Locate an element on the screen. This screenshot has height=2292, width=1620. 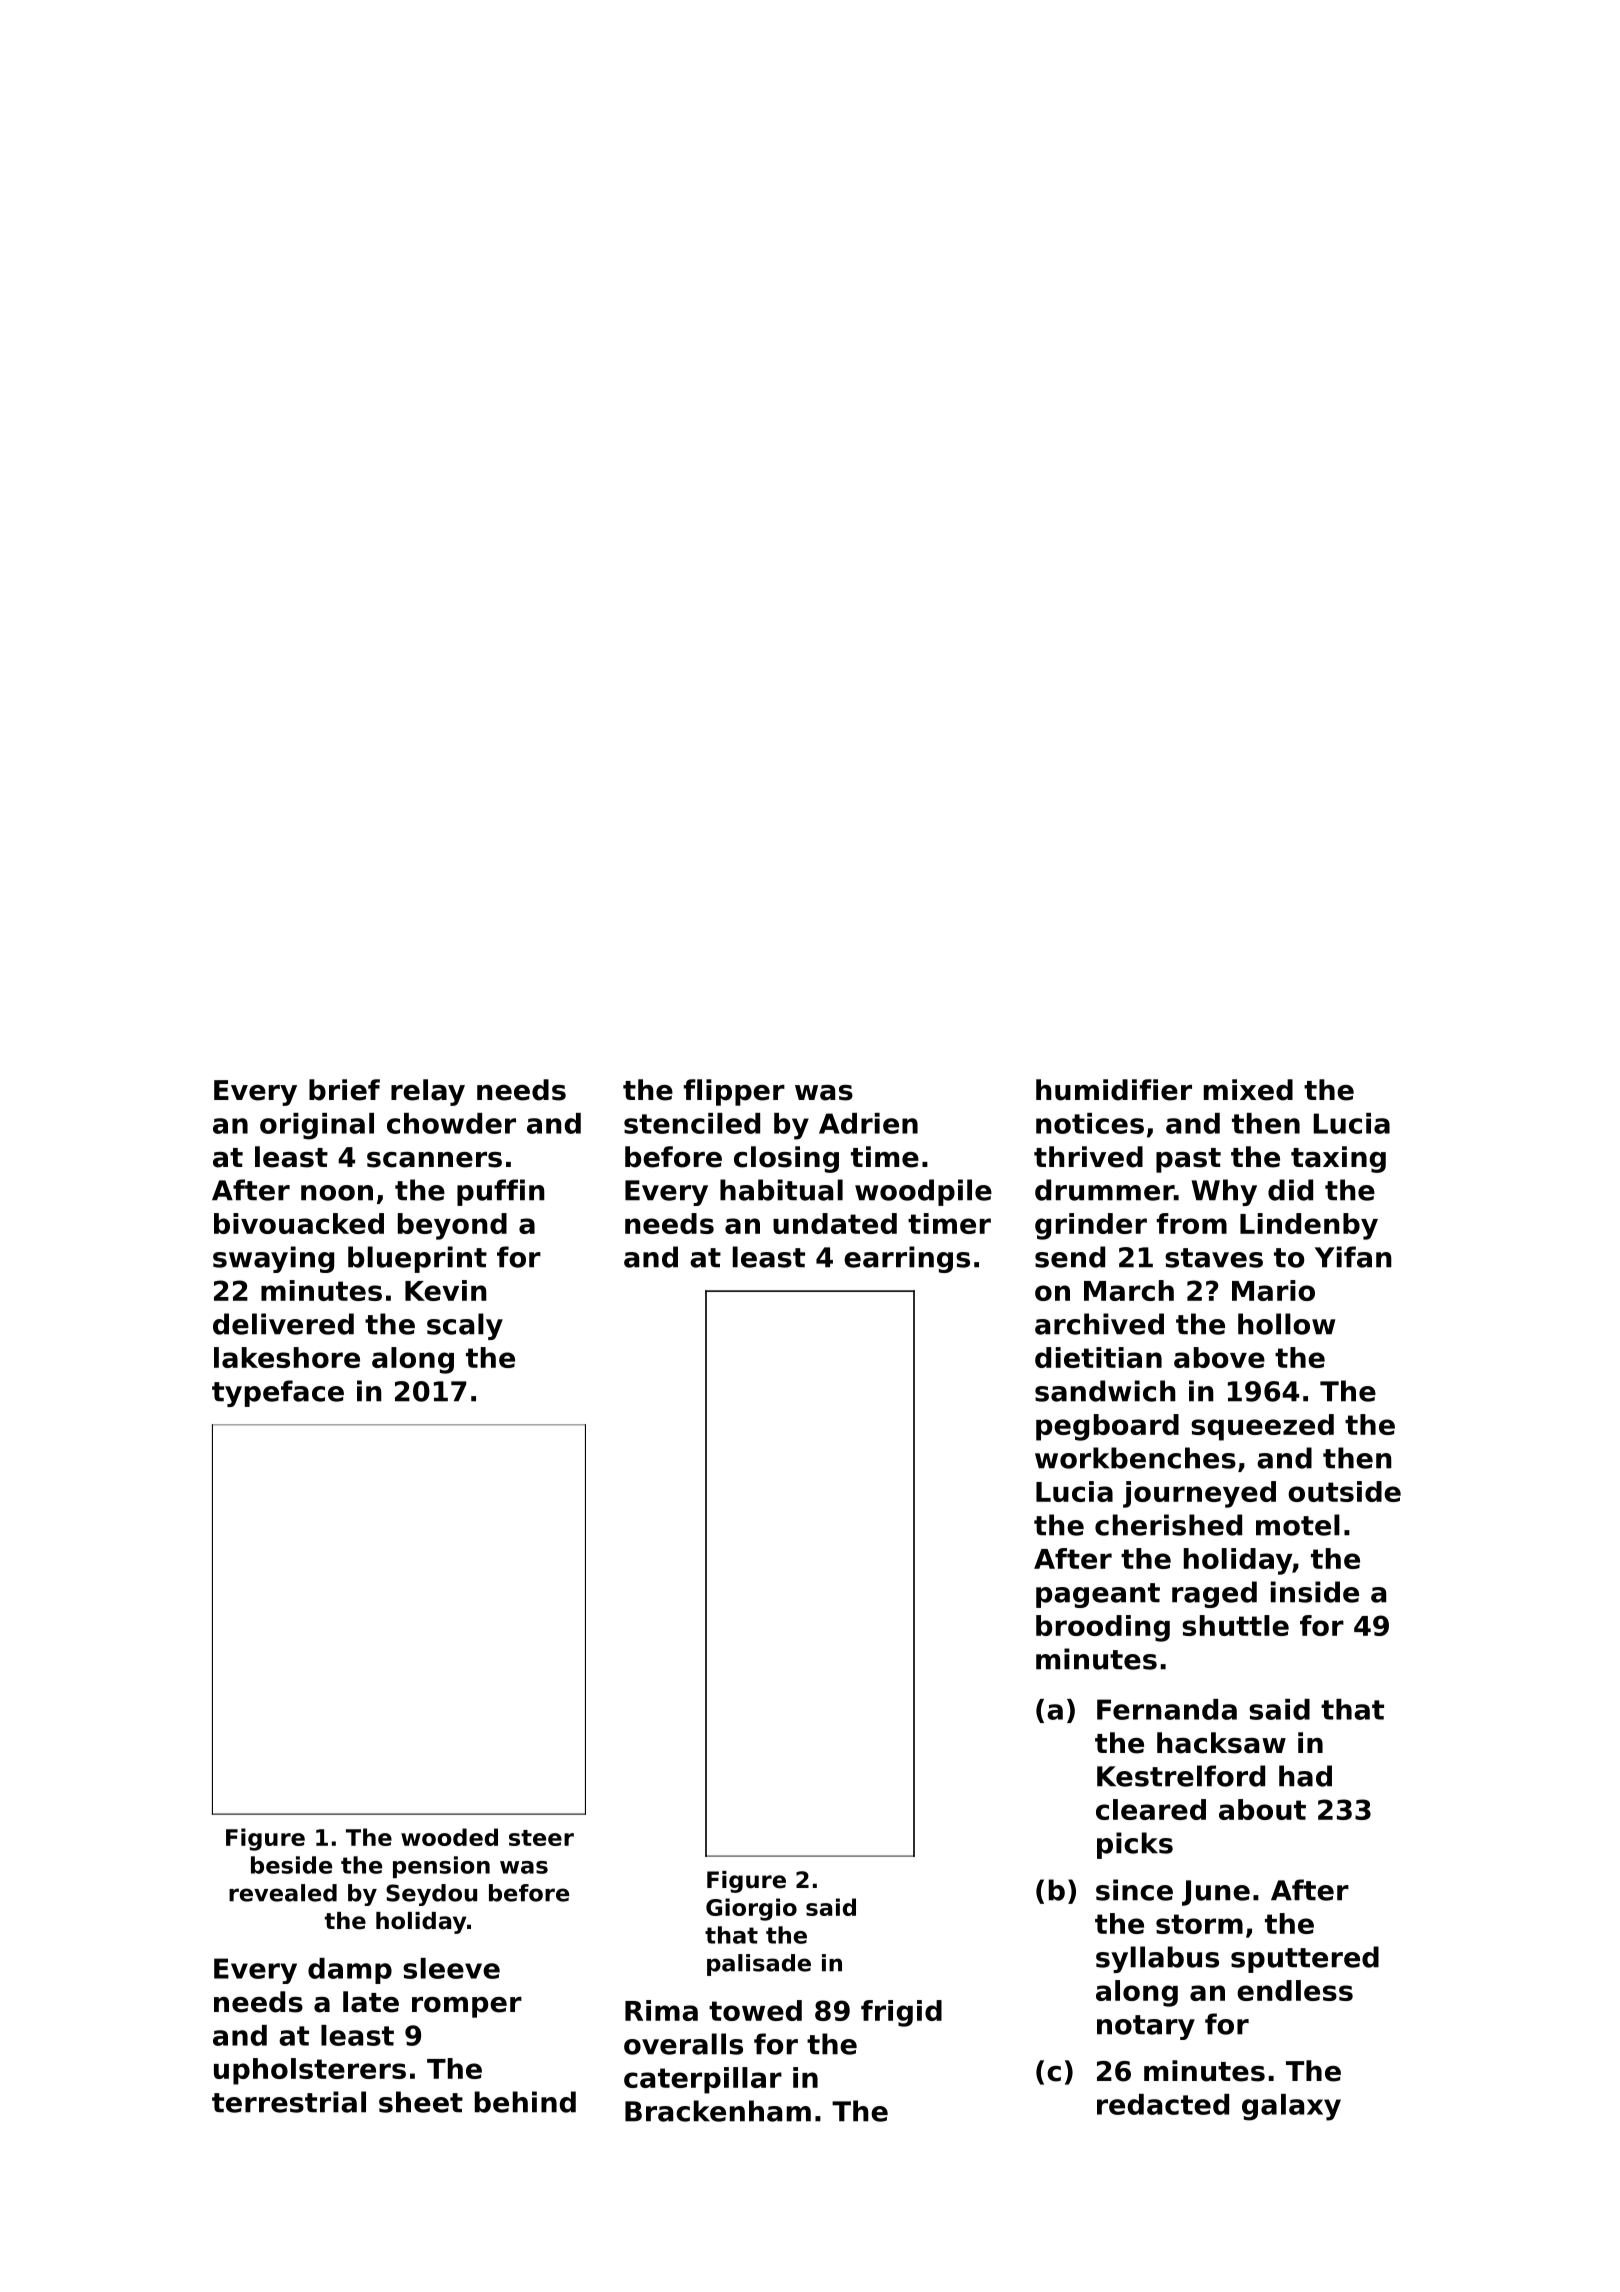
mixed is located at coordinates (1248, 1090).
